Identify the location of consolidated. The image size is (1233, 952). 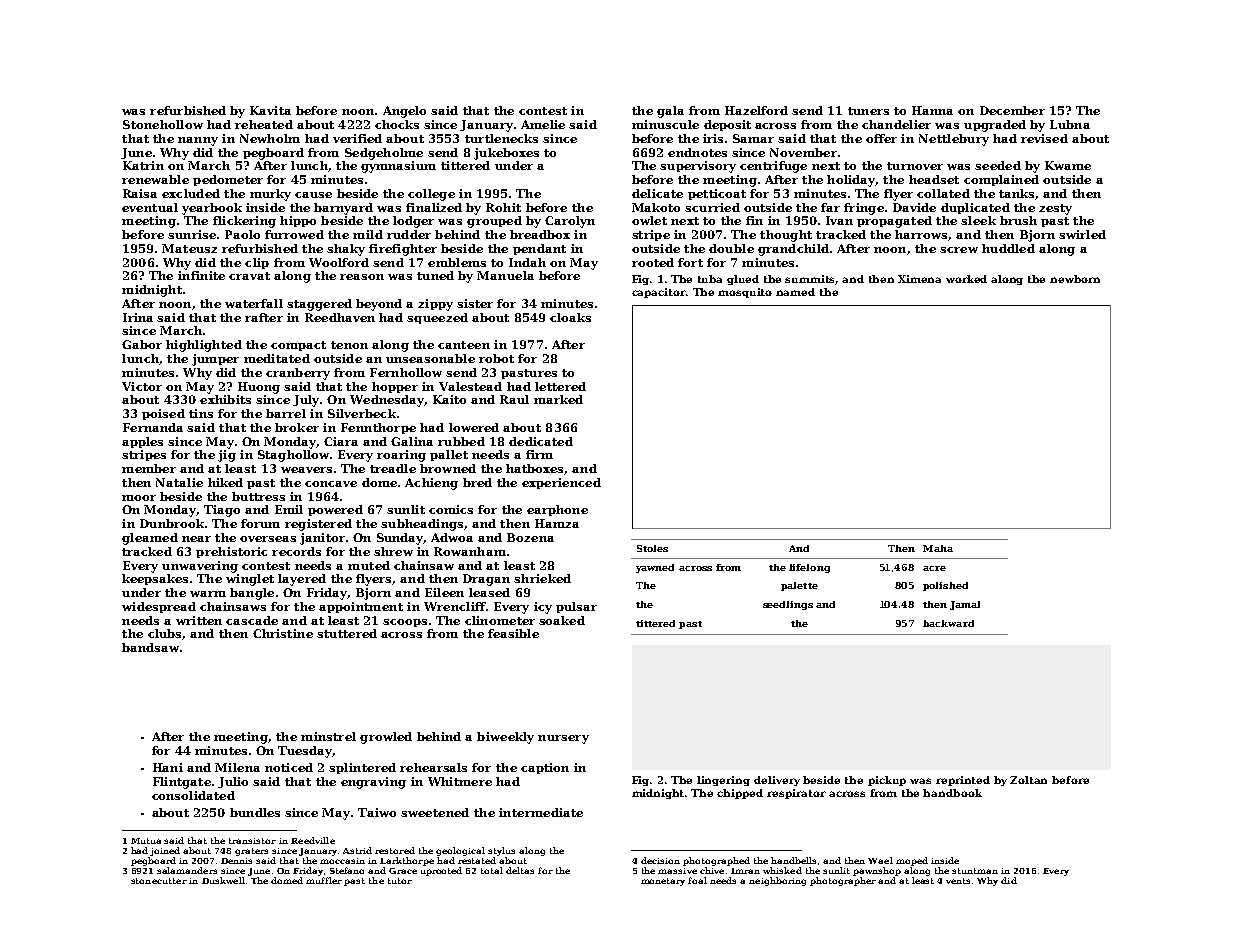
(193, 795).
